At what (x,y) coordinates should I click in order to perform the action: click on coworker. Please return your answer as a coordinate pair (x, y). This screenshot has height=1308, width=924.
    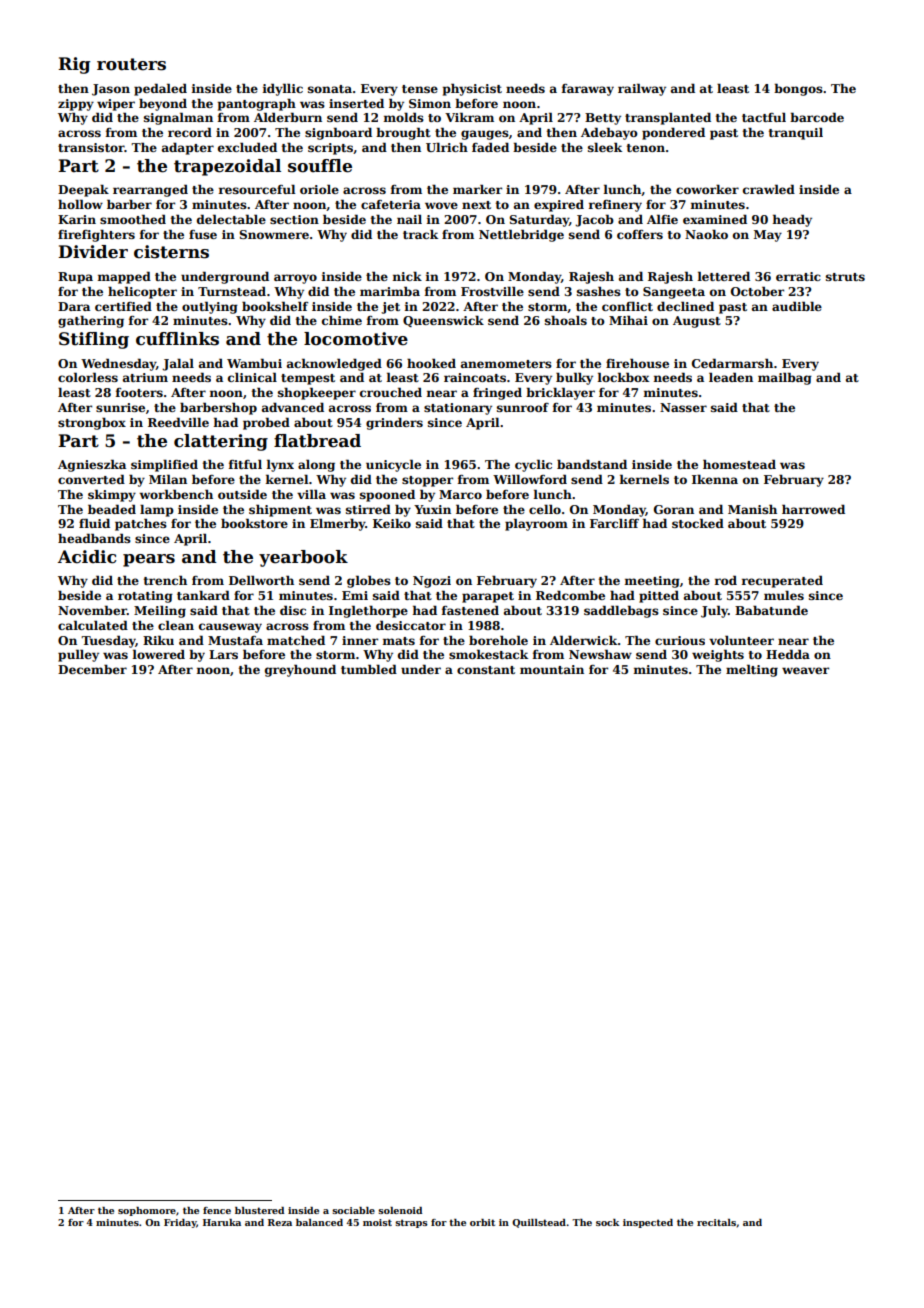
    Looking at the image, I should click on (707, 189).
